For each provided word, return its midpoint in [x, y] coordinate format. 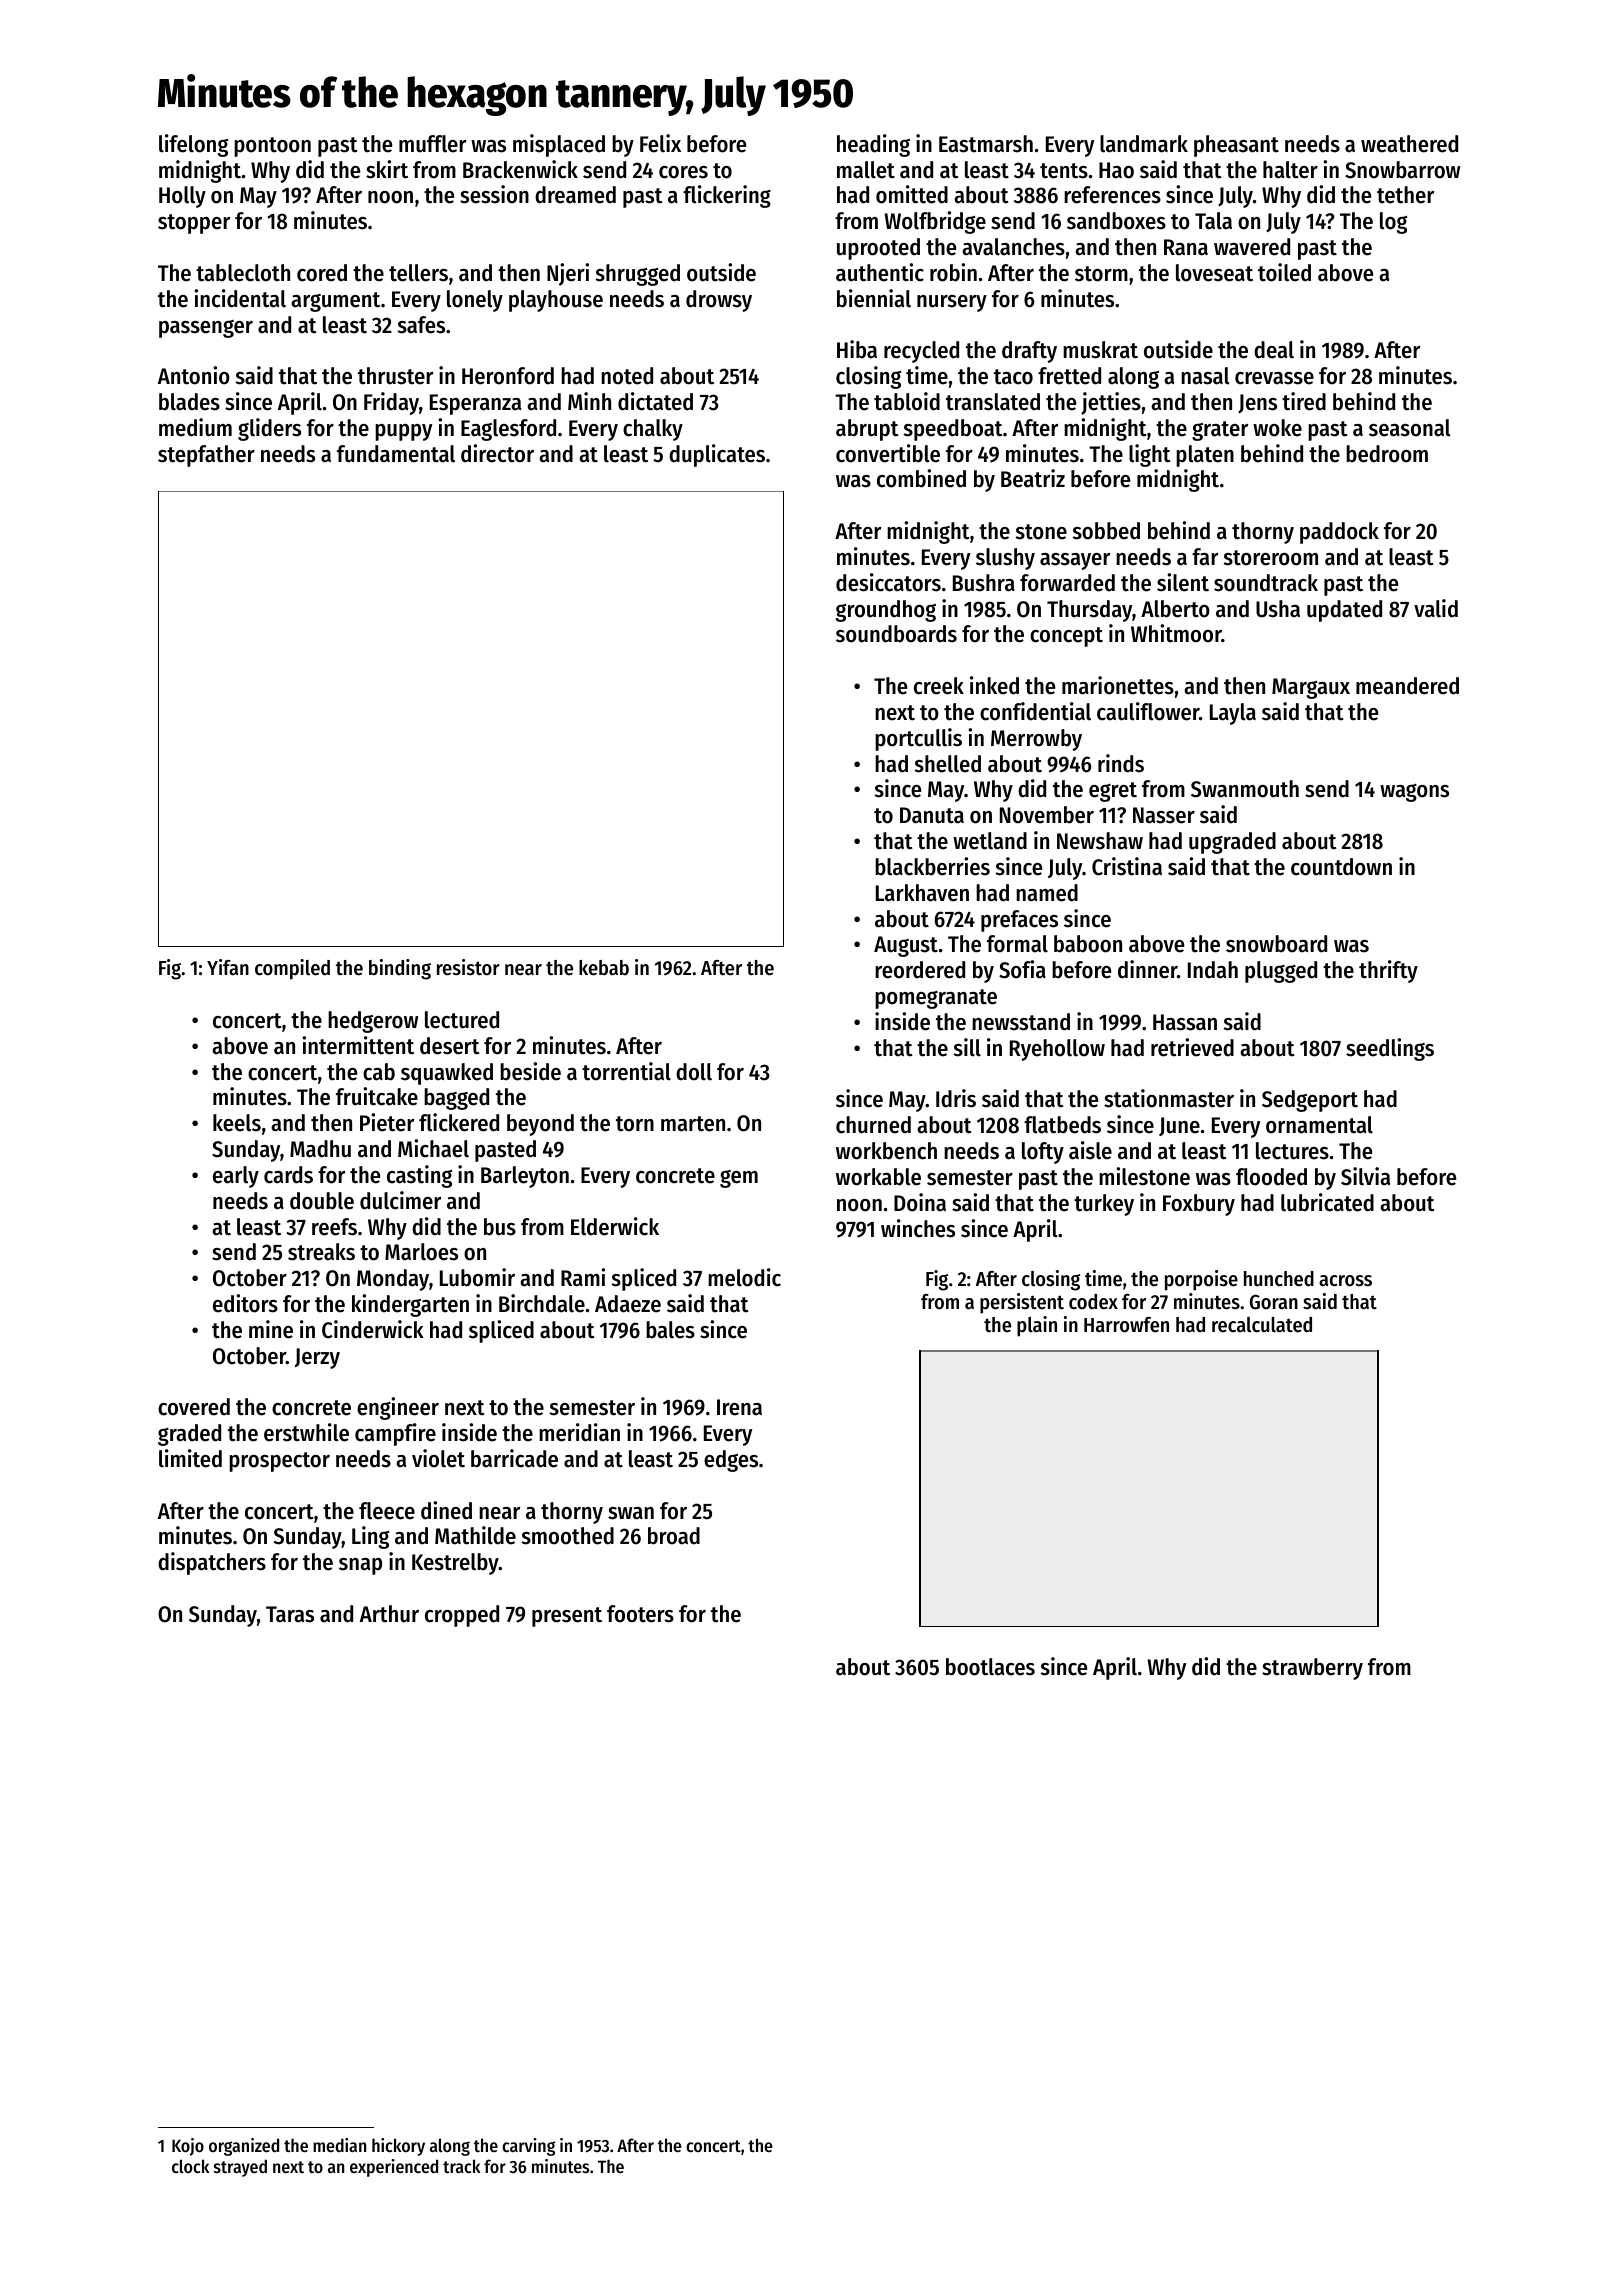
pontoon [272, 147]
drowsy [719, 301]
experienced [394, 2168]
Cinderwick [373, 1329]
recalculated [1262, 1325]
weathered [1409, 144]
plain [1037, 1326]
